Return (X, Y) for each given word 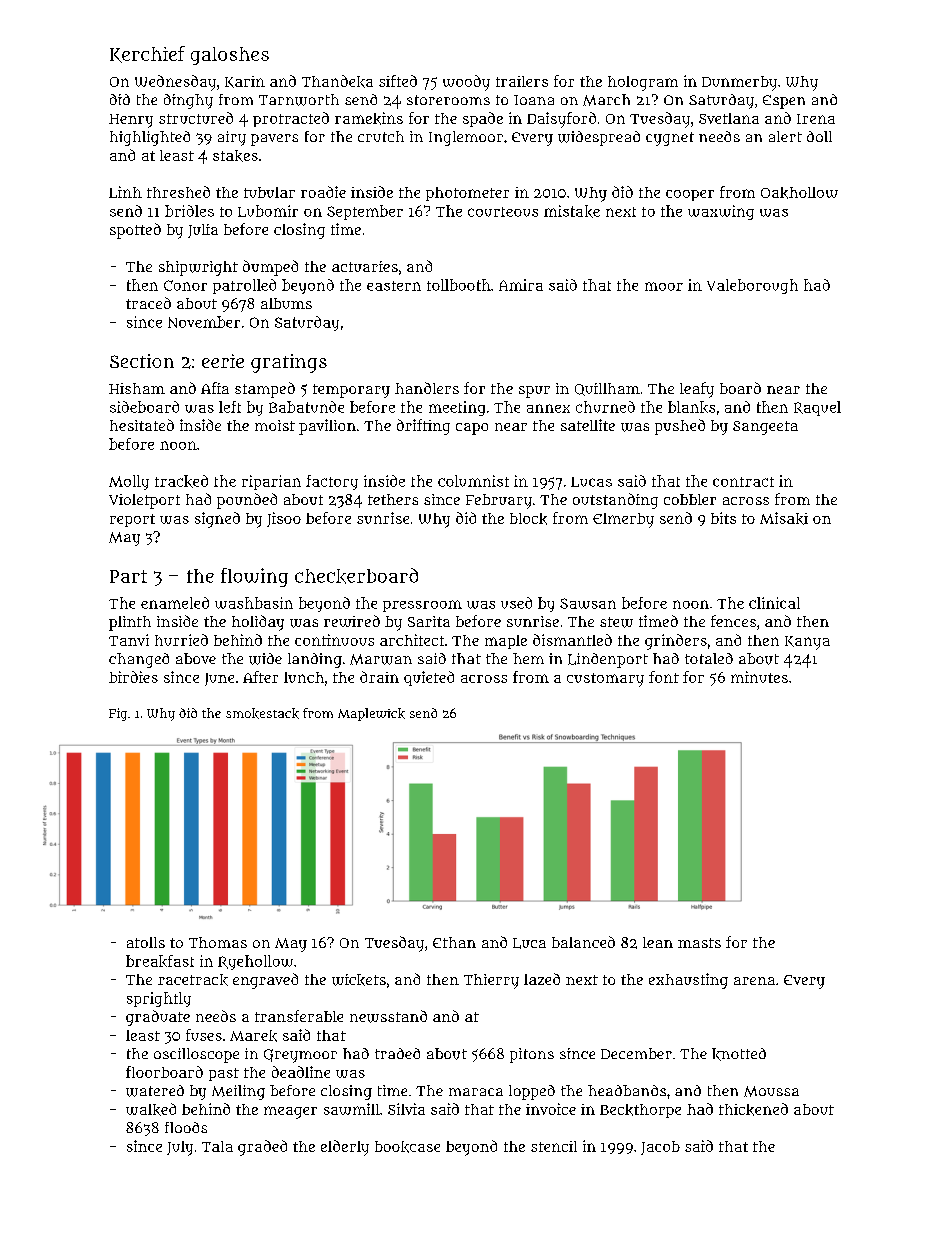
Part (128, 576)
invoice (551, 1109)
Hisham (137, 388)
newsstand (388, 1016)
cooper (690, 195)
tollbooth (459, 285)
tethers (393, 499)
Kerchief (147, 54)
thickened (753, 1109)
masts (699, 943)
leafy (697, 390)
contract (743, 482)
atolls (146, 942)
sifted (398, 81)
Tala (217, 1146)
